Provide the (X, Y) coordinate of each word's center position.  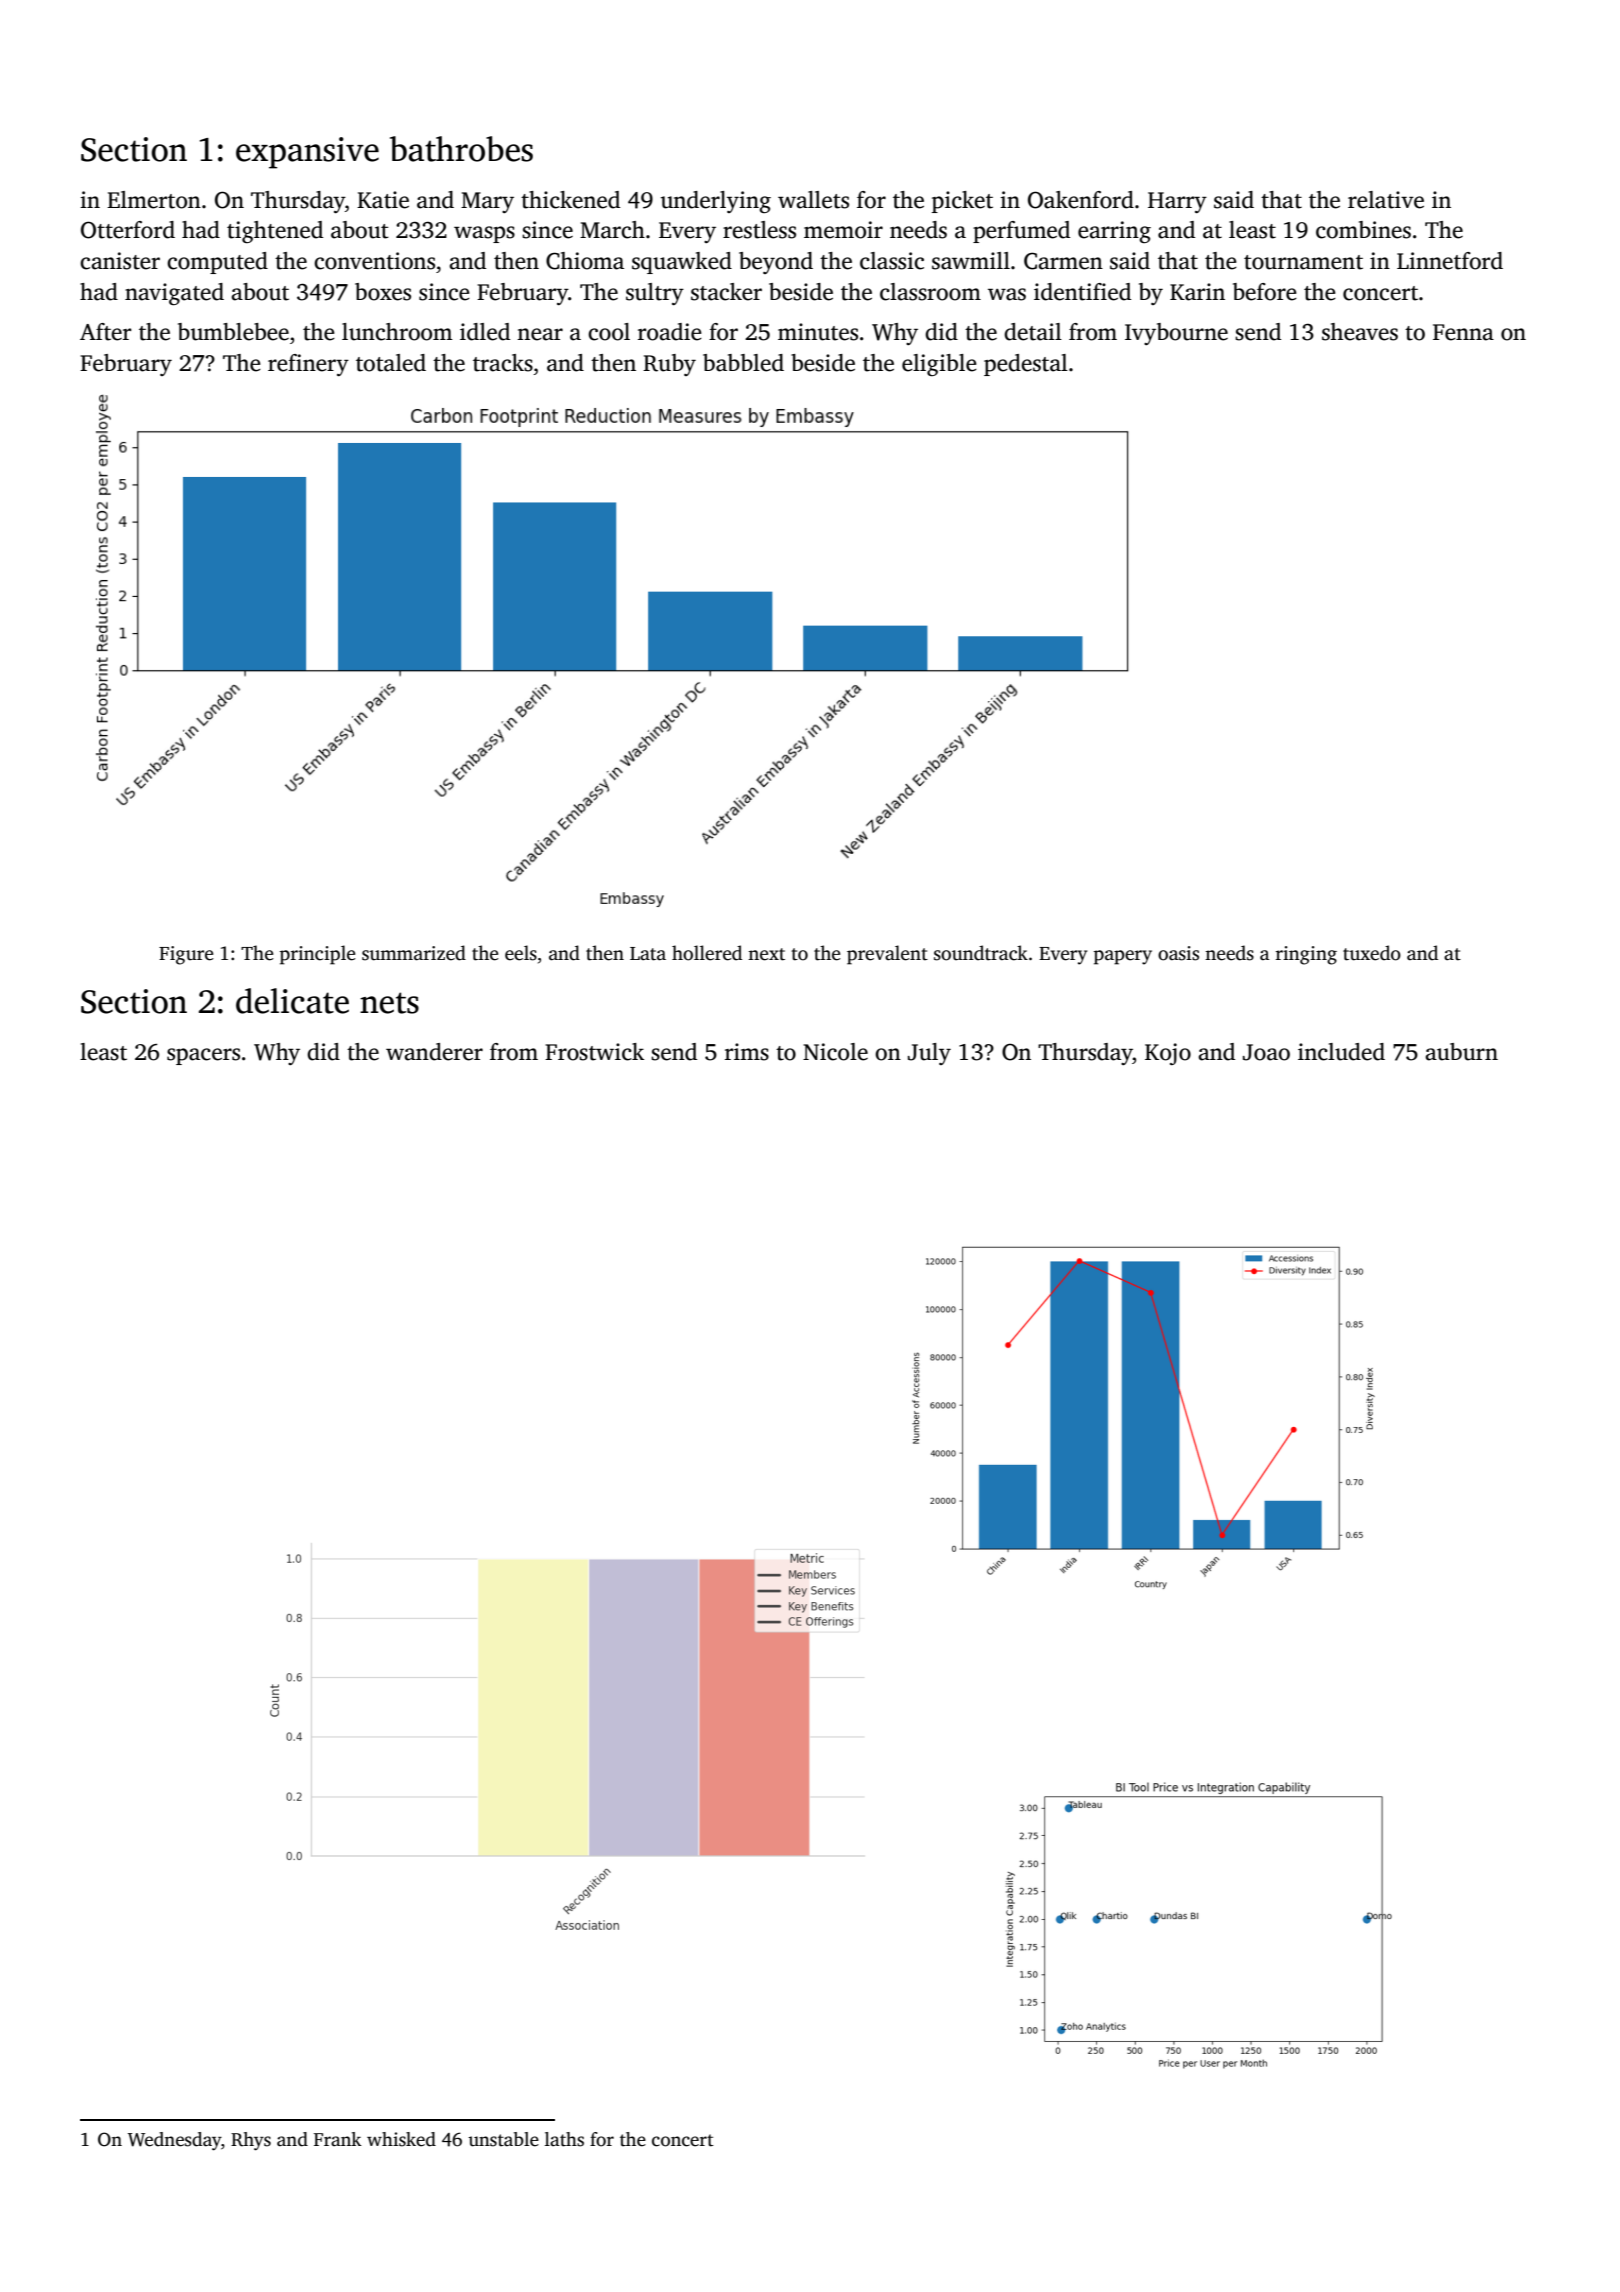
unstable (503, 2139)
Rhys (251, 2141)
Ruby (669, 365)
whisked (401, 2139)
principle (318, 955)
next (766, 954)
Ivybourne (1176, 334)
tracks (503, 363)
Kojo (1168, 1054)
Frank (338, 2139)
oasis (1178, 953)
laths (564, 2139)
